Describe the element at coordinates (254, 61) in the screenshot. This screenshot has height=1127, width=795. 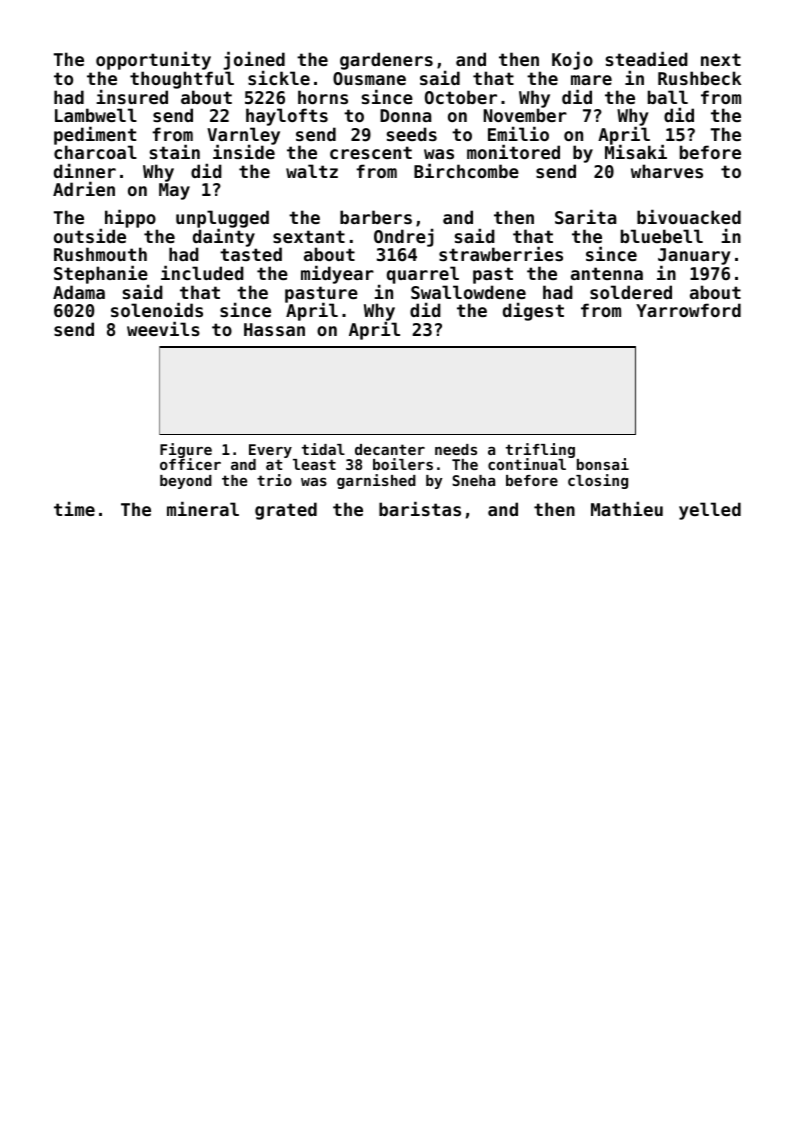
I see `joined` at that location.
